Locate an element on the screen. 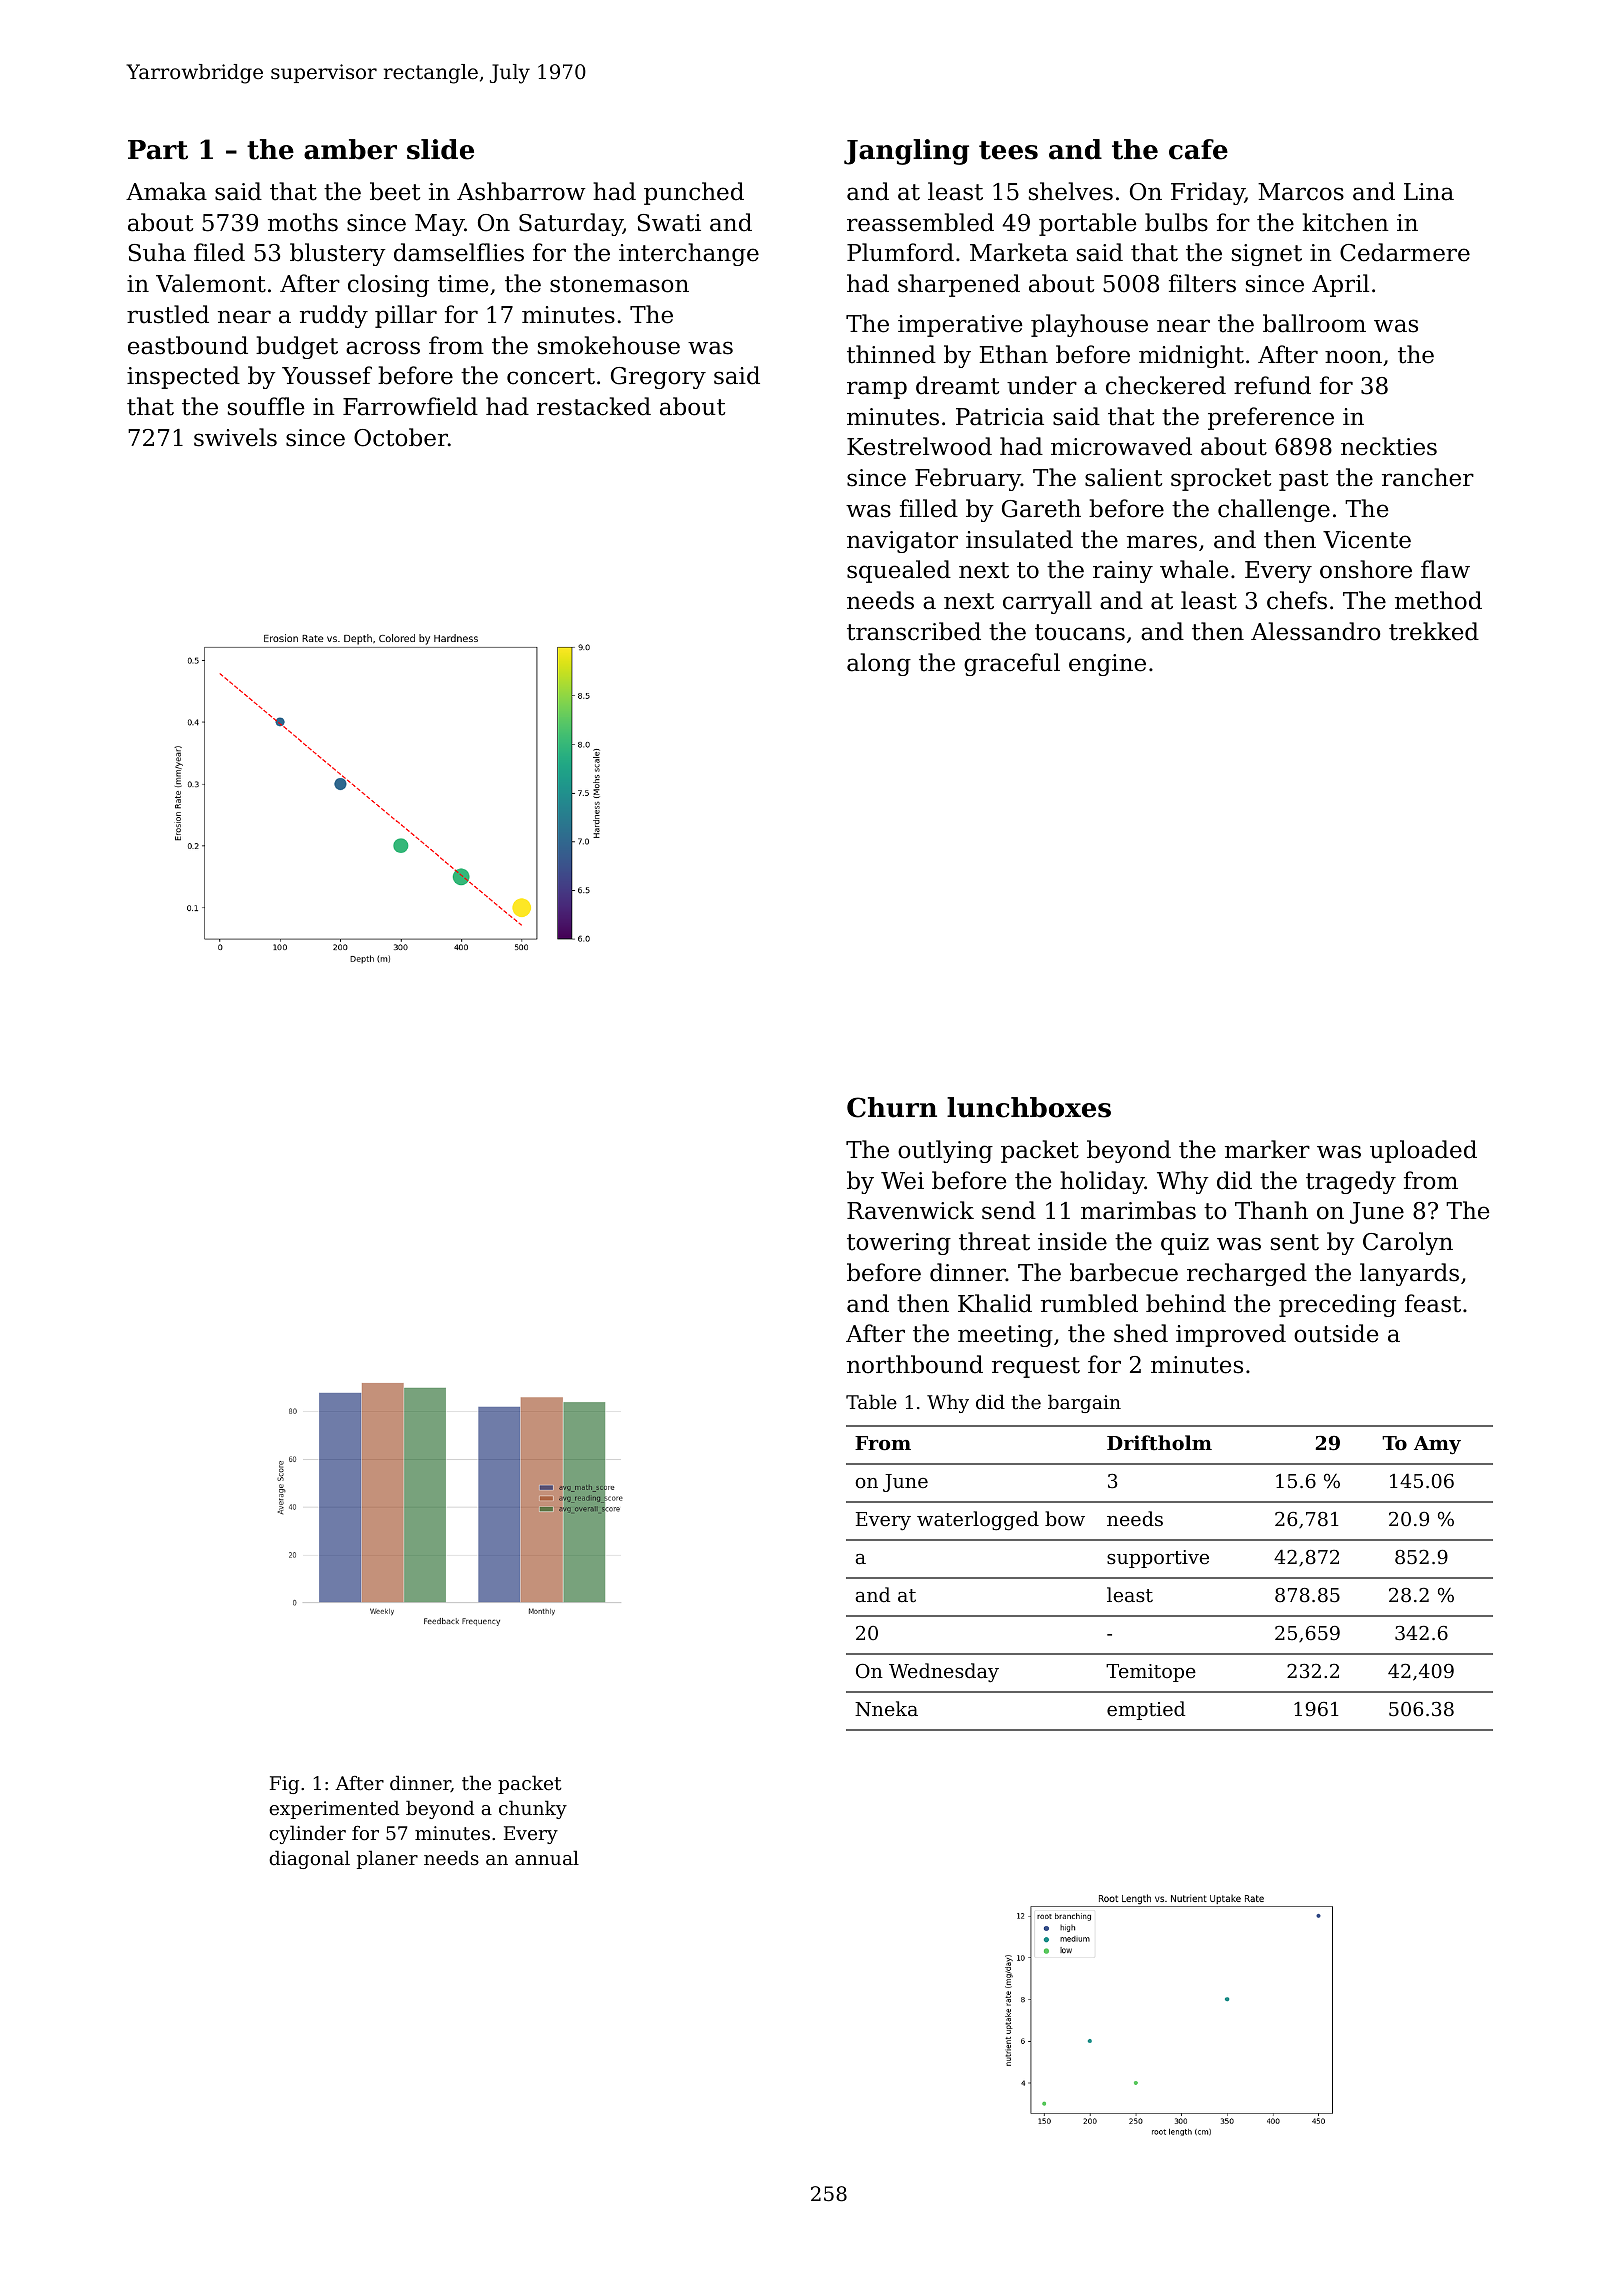 The height and width of the screenshot is (2292, 1620). lunchboxes is located at coordinates (1029, 1107).
